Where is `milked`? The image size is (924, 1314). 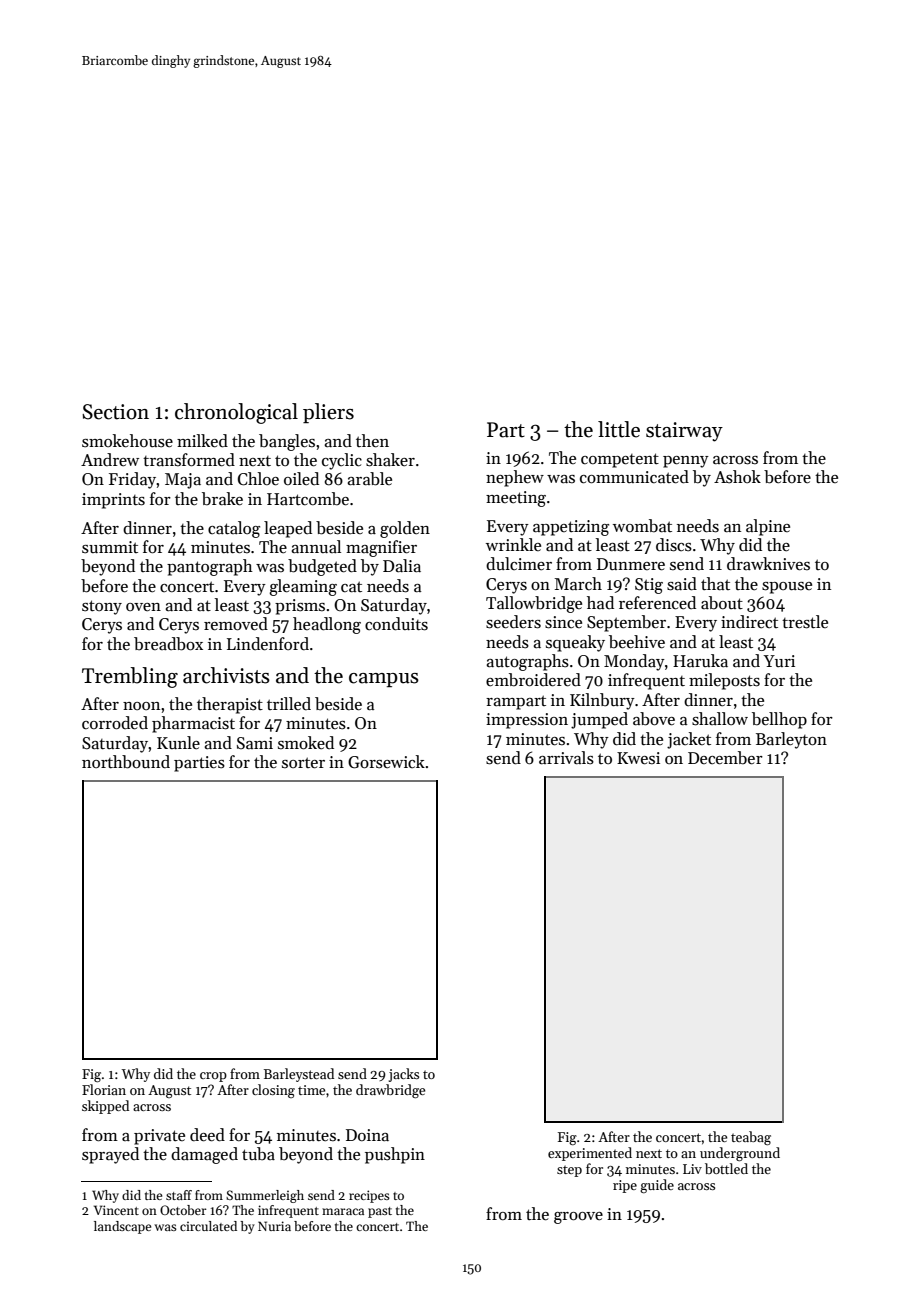
milked is located at coordinates (202, 441).
